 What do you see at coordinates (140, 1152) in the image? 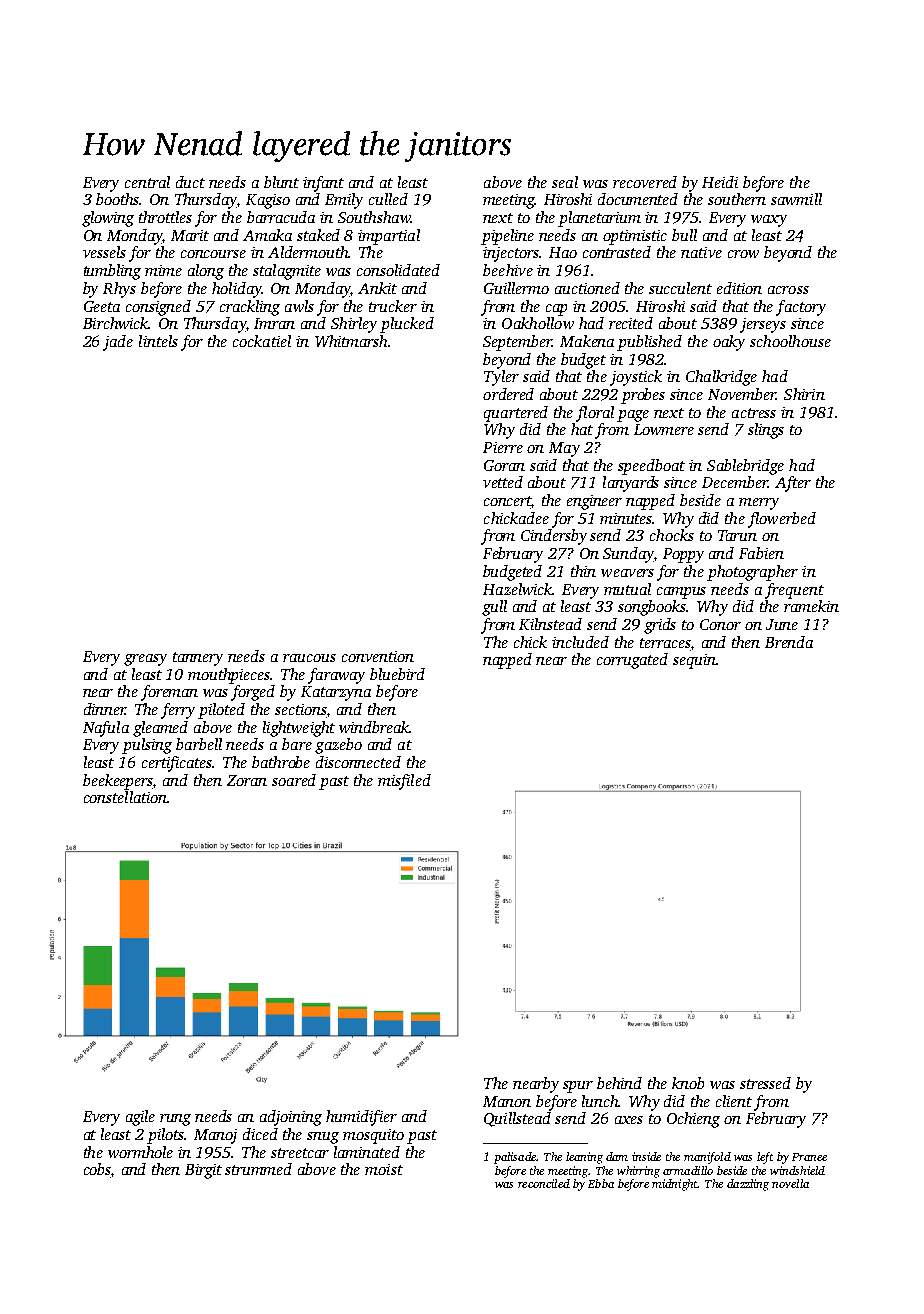
I see `wormhole` at bounding box center [140, 1152].
